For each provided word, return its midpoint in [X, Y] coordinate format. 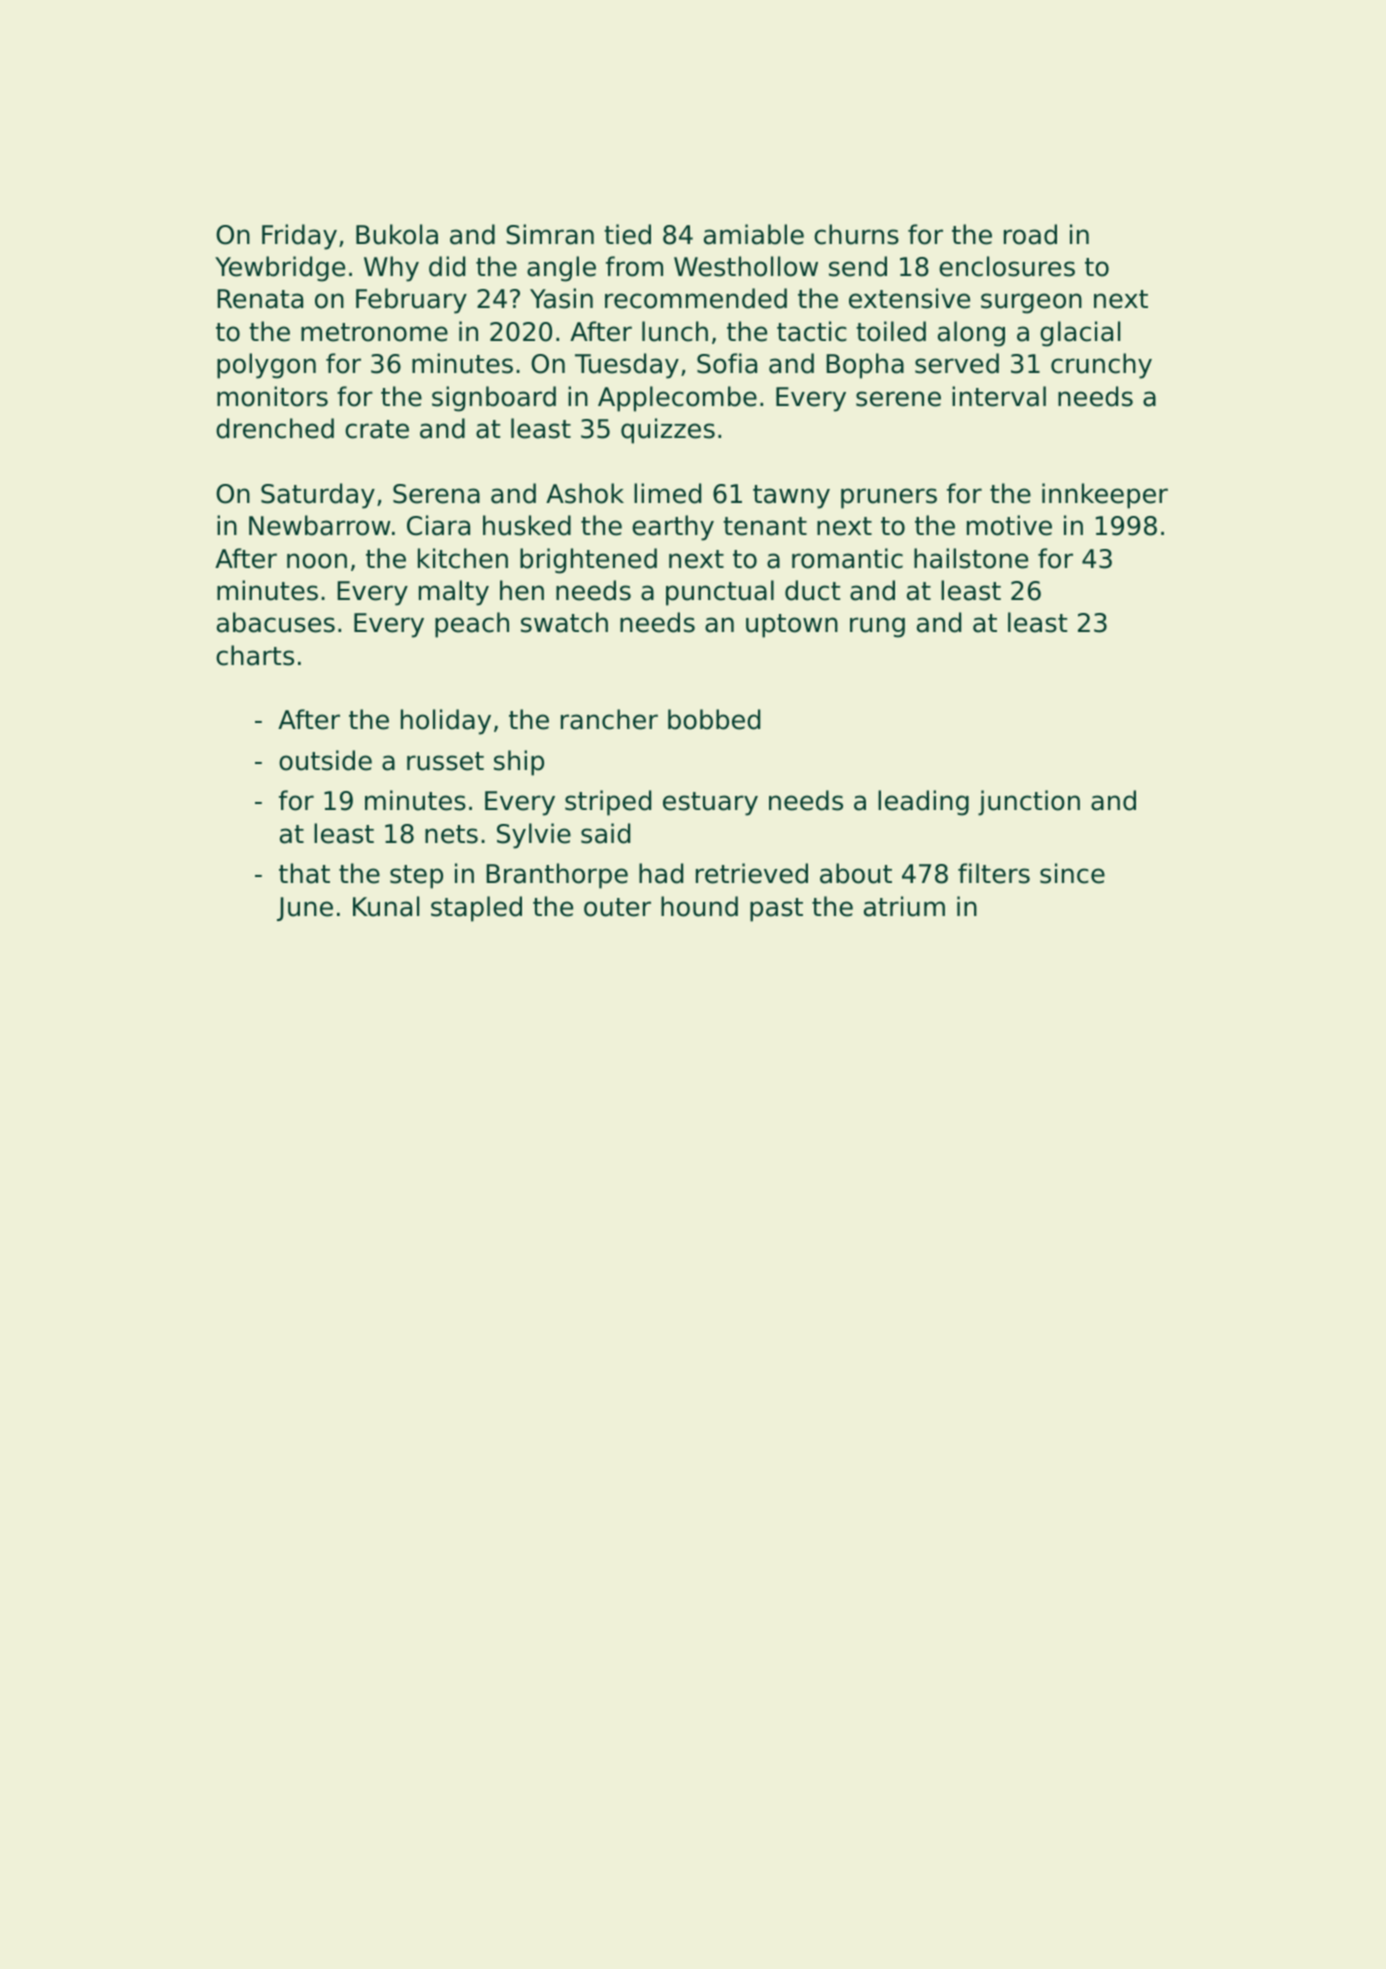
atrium [904, 906]
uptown [792, 626]
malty [454, 593]
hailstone [971, 558]
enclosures [1007, 266]
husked [527, 525]
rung [877, 627]
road [1030, 234]
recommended [696, 298]
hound [699, 906]
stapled [476, 909]
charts [255, 655]
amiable [754, 234]
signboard [494, 399]
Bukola [397, 234]
